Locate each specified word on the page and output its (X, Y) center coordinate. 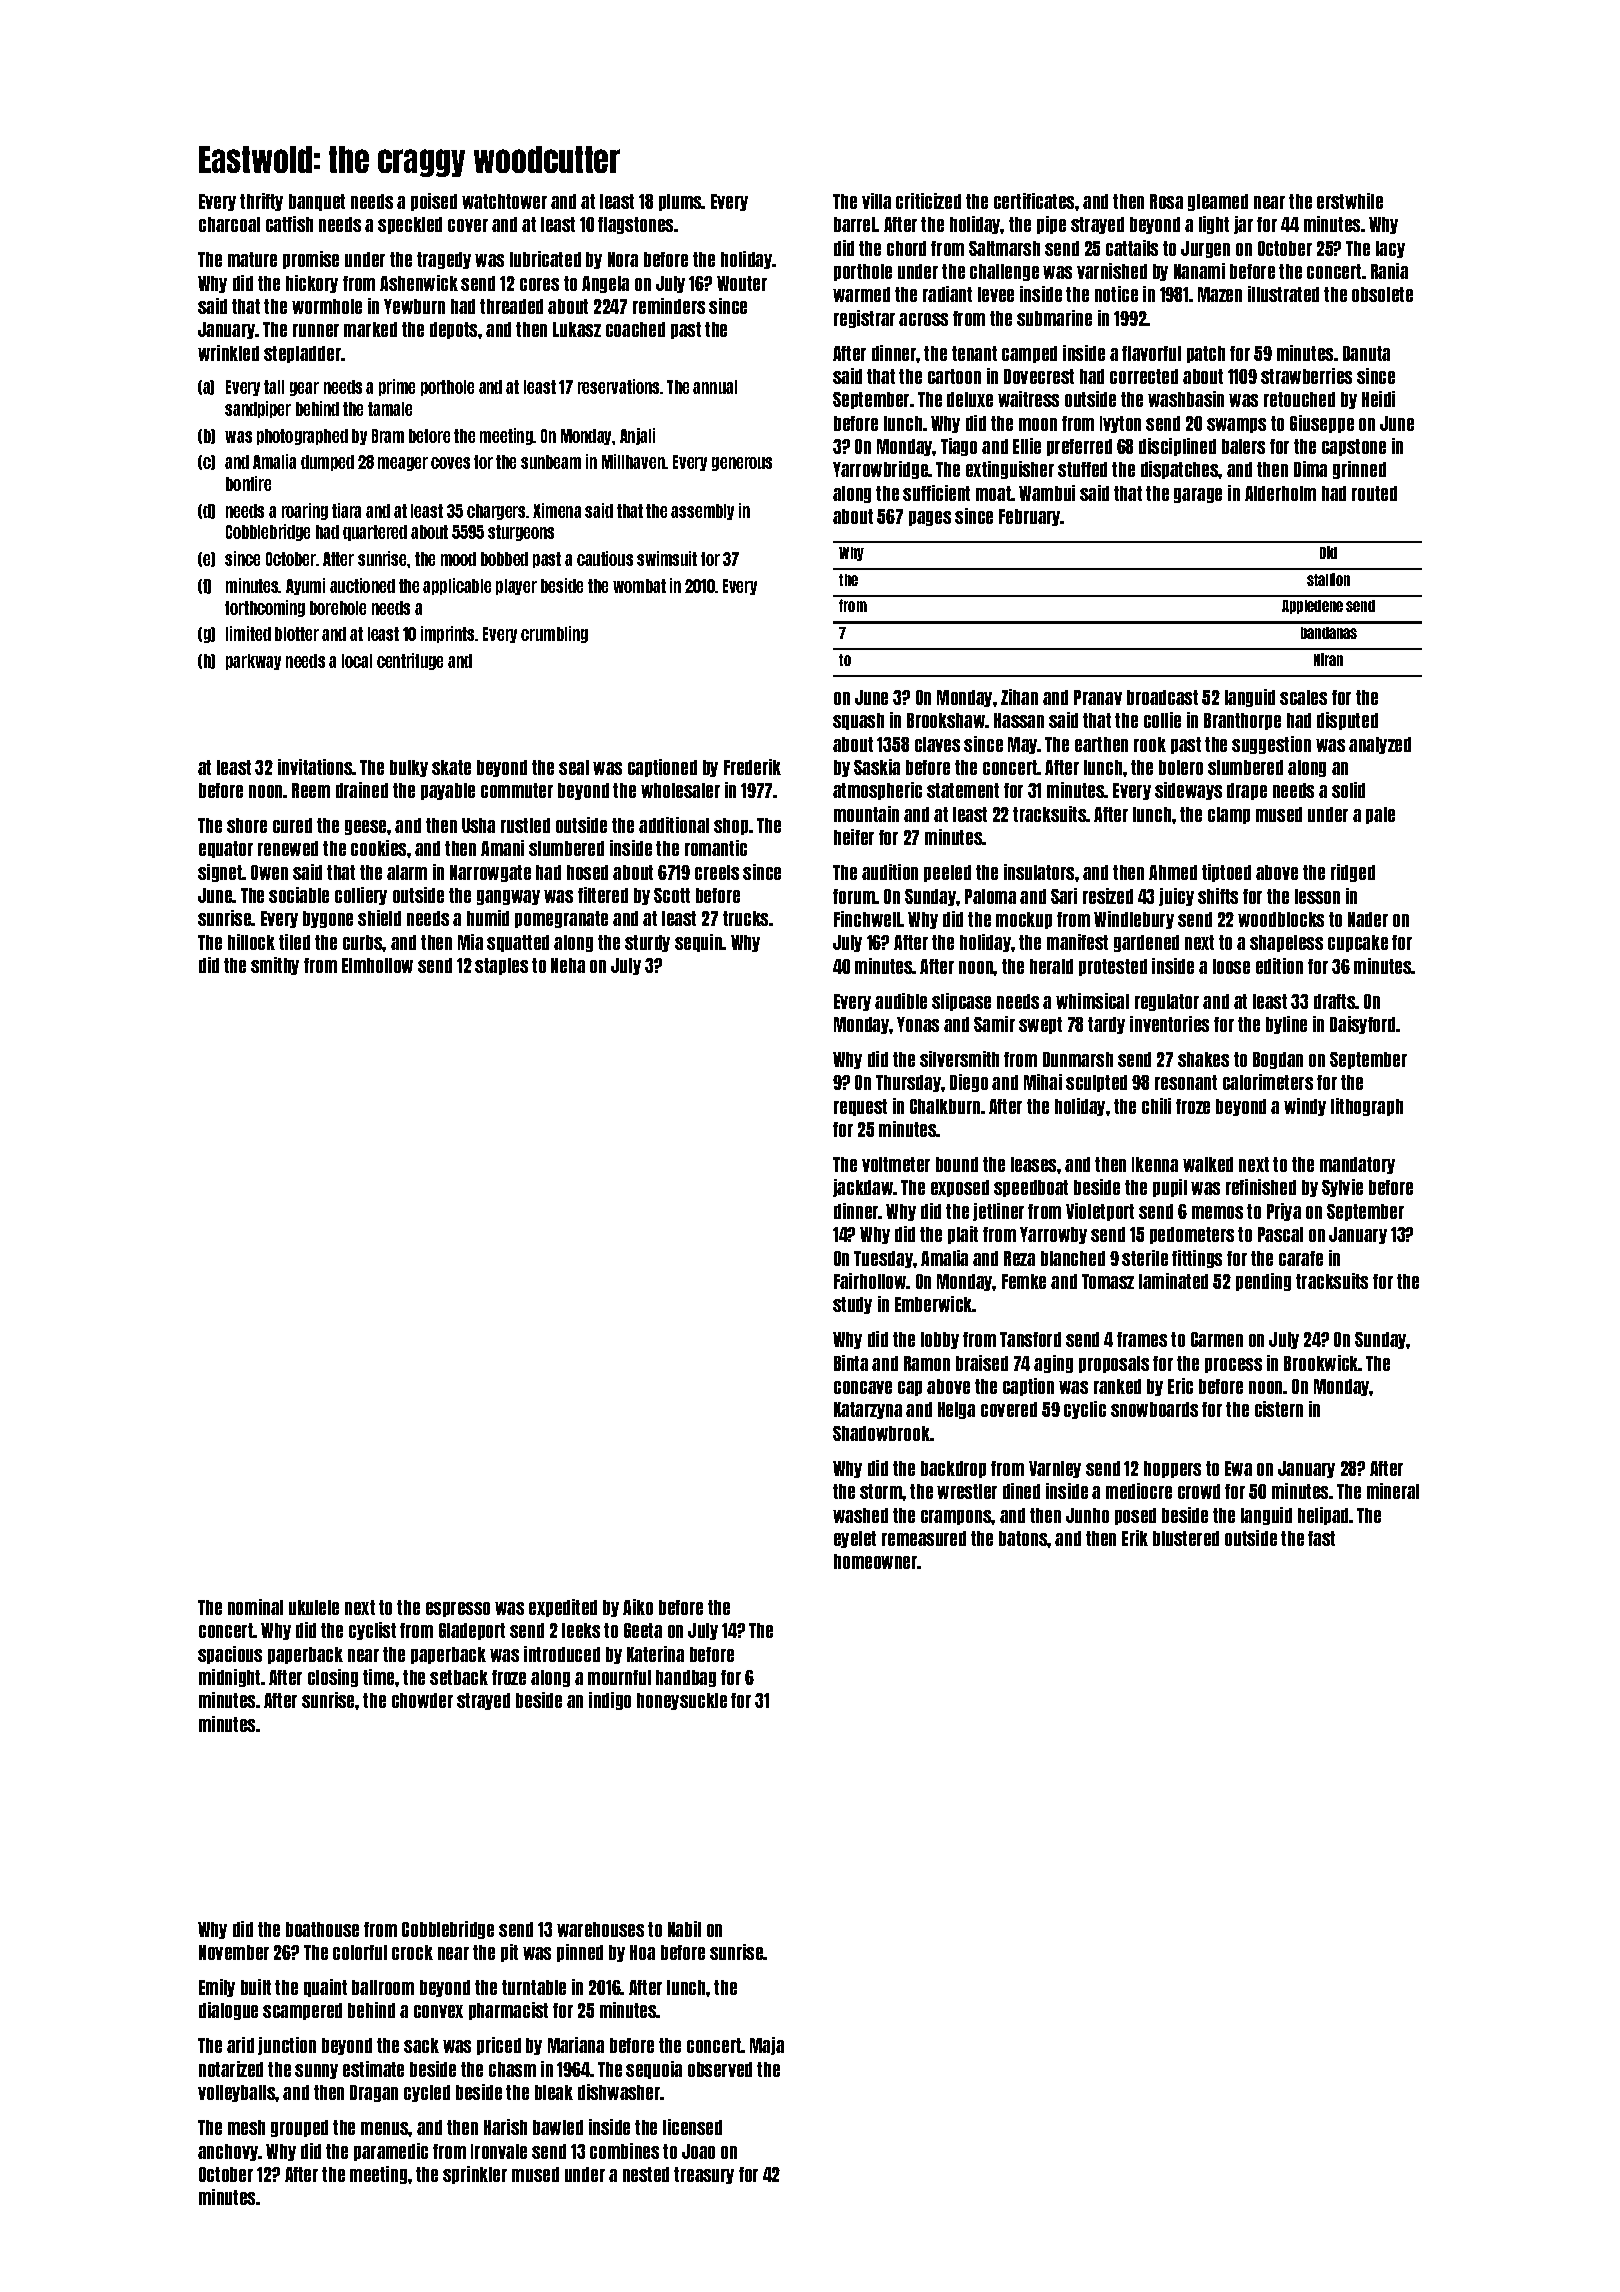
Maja (767, 2046)
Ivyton (1120, 424)
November (234, 1952)
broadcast (1162, 697)
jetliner (998, 1212)
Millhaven (633, 461)
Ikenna (1155, 1164)
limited (248, 633)
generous (742, 464)
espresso (458, 1609)
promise (311, 260)
